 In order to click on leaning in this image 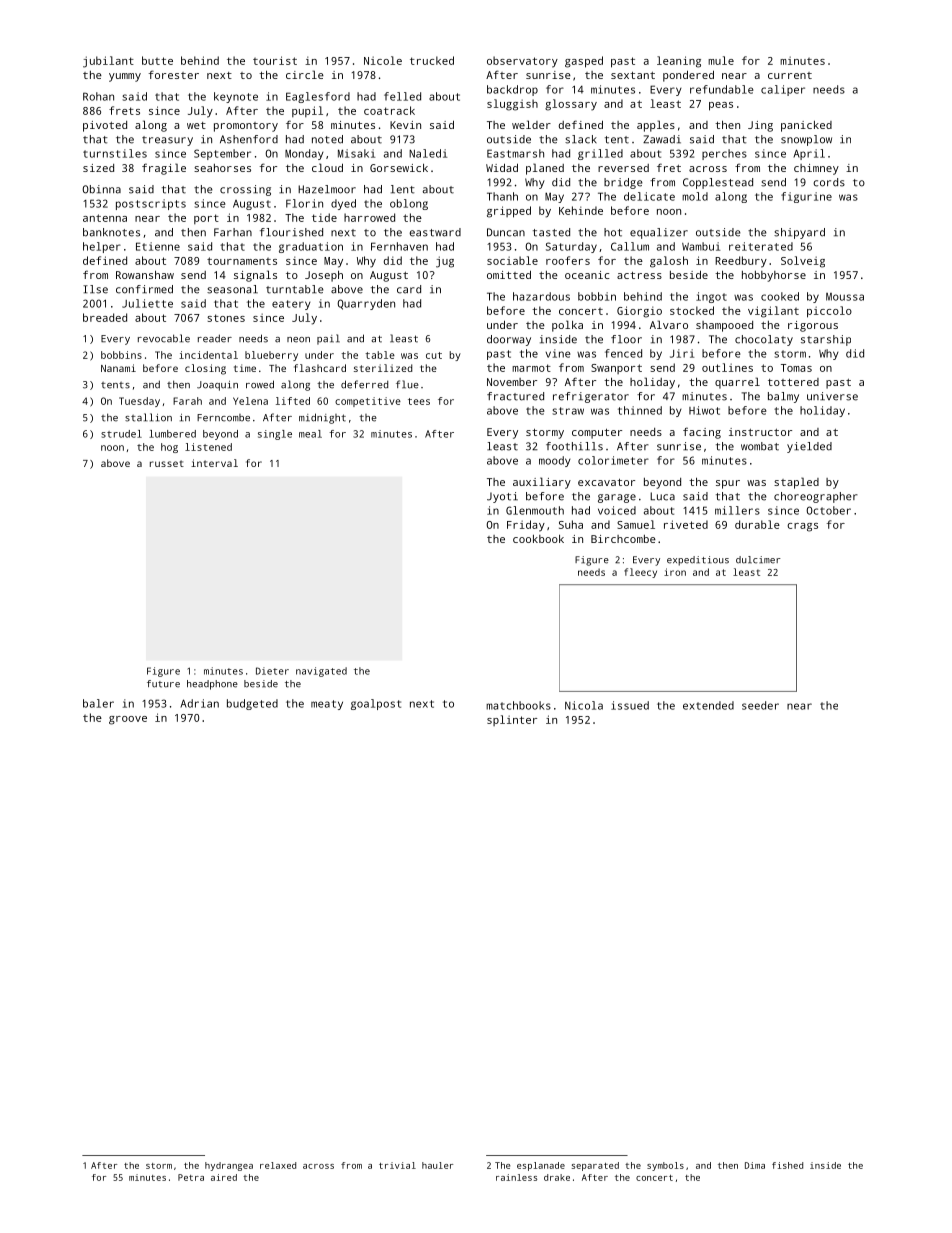, I will do `click(679, 62)`.
